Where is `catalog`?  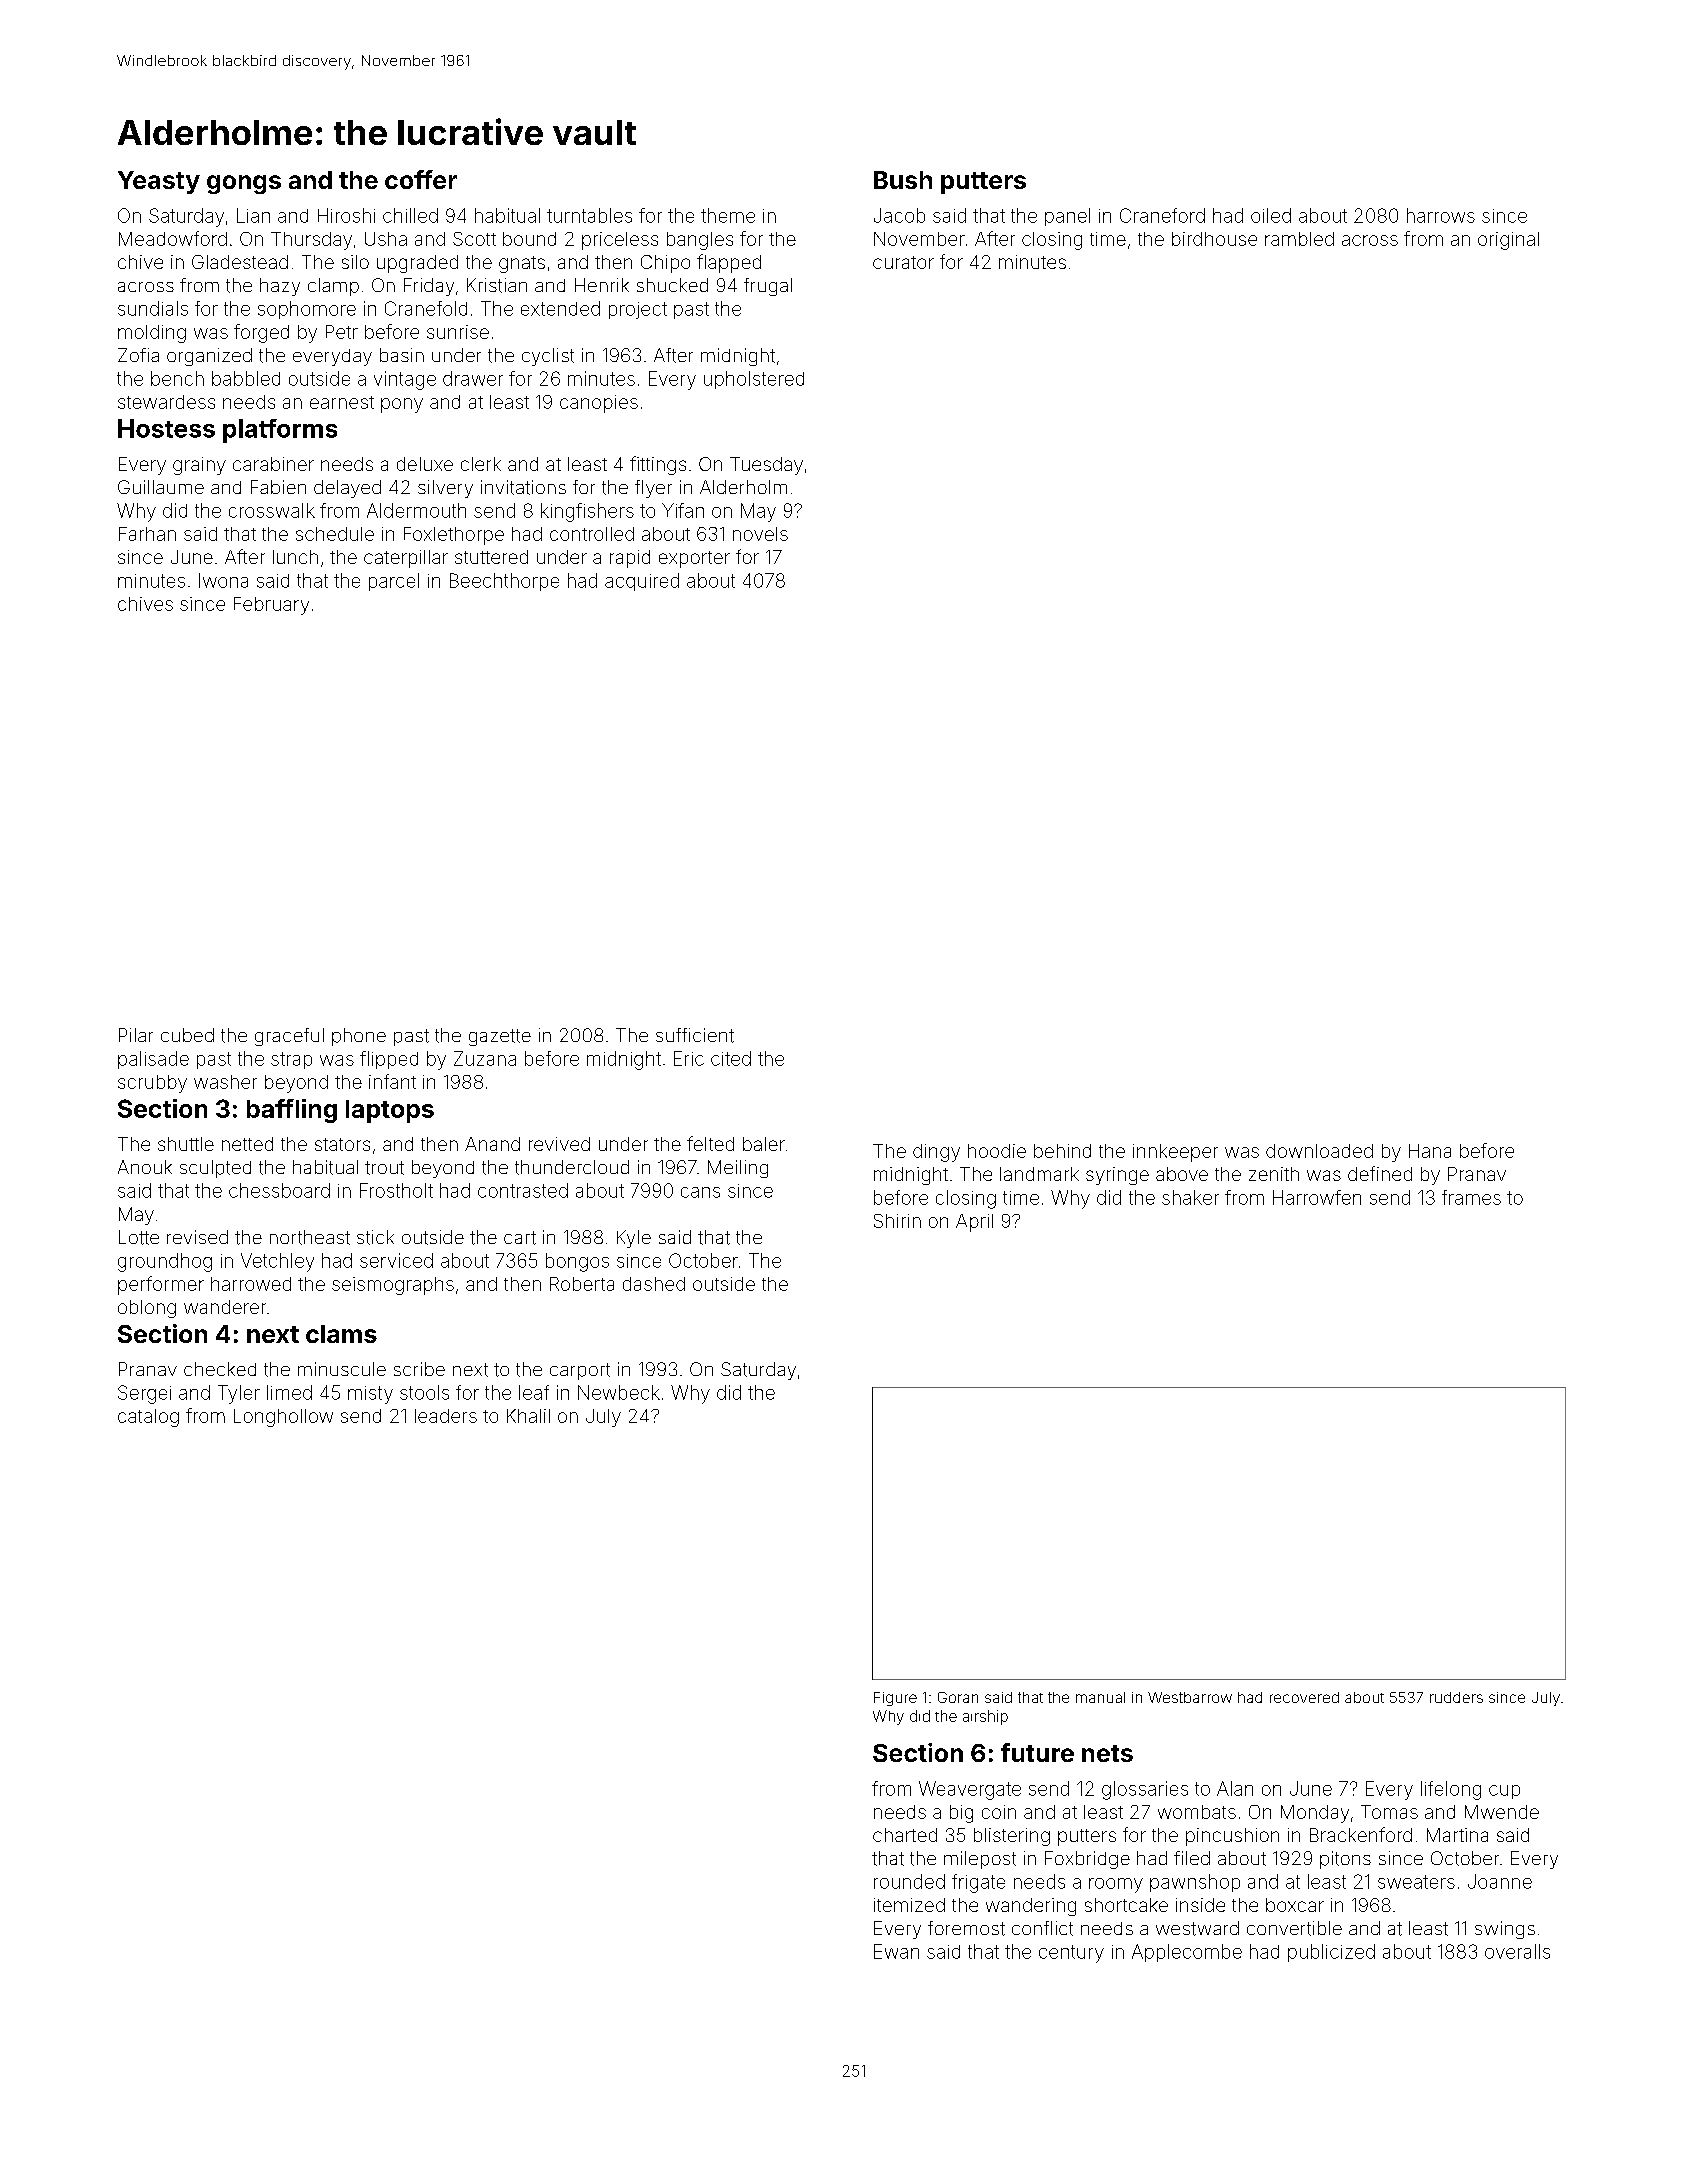
catalog is located at coordinates (148, 1418).
